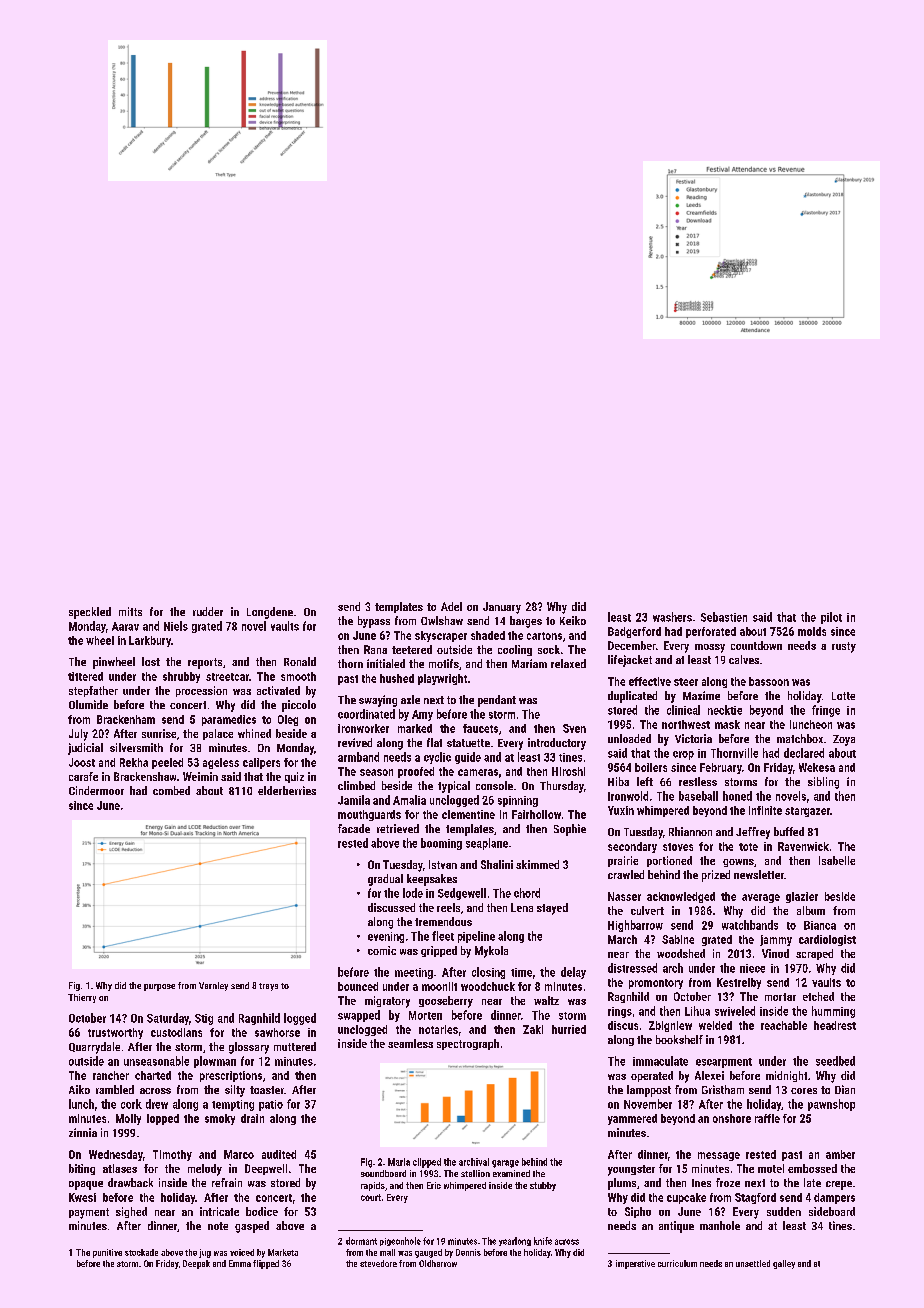 The image size is (924, 1308). I want to click on speckled, so click(90, 613).
